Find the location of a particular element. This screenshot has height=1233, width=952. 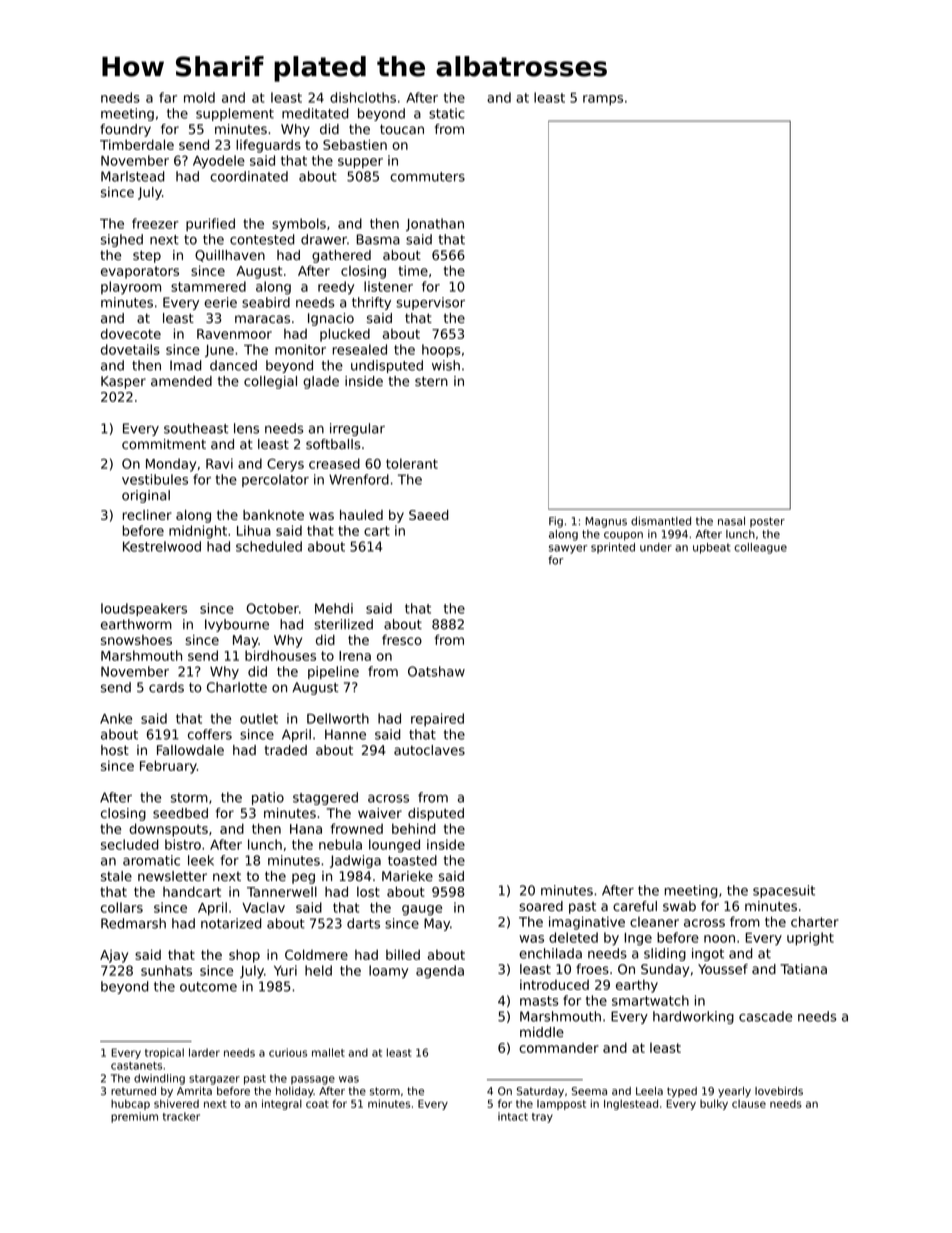

Monday is located at coordinates (171, 465).
